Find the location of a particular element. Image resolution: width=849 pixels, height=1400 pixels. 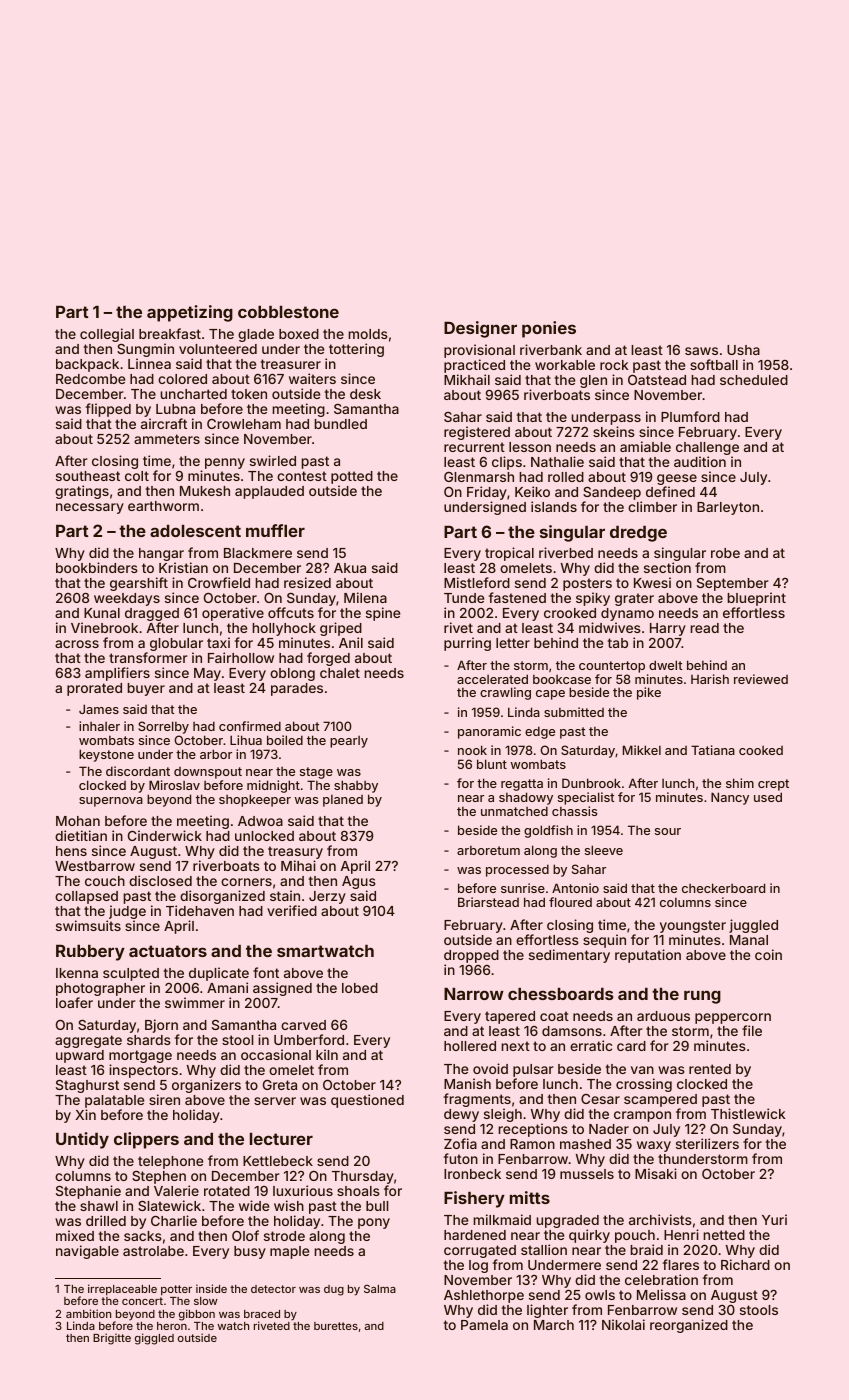

Usha is located at coordinates (743, 350).
